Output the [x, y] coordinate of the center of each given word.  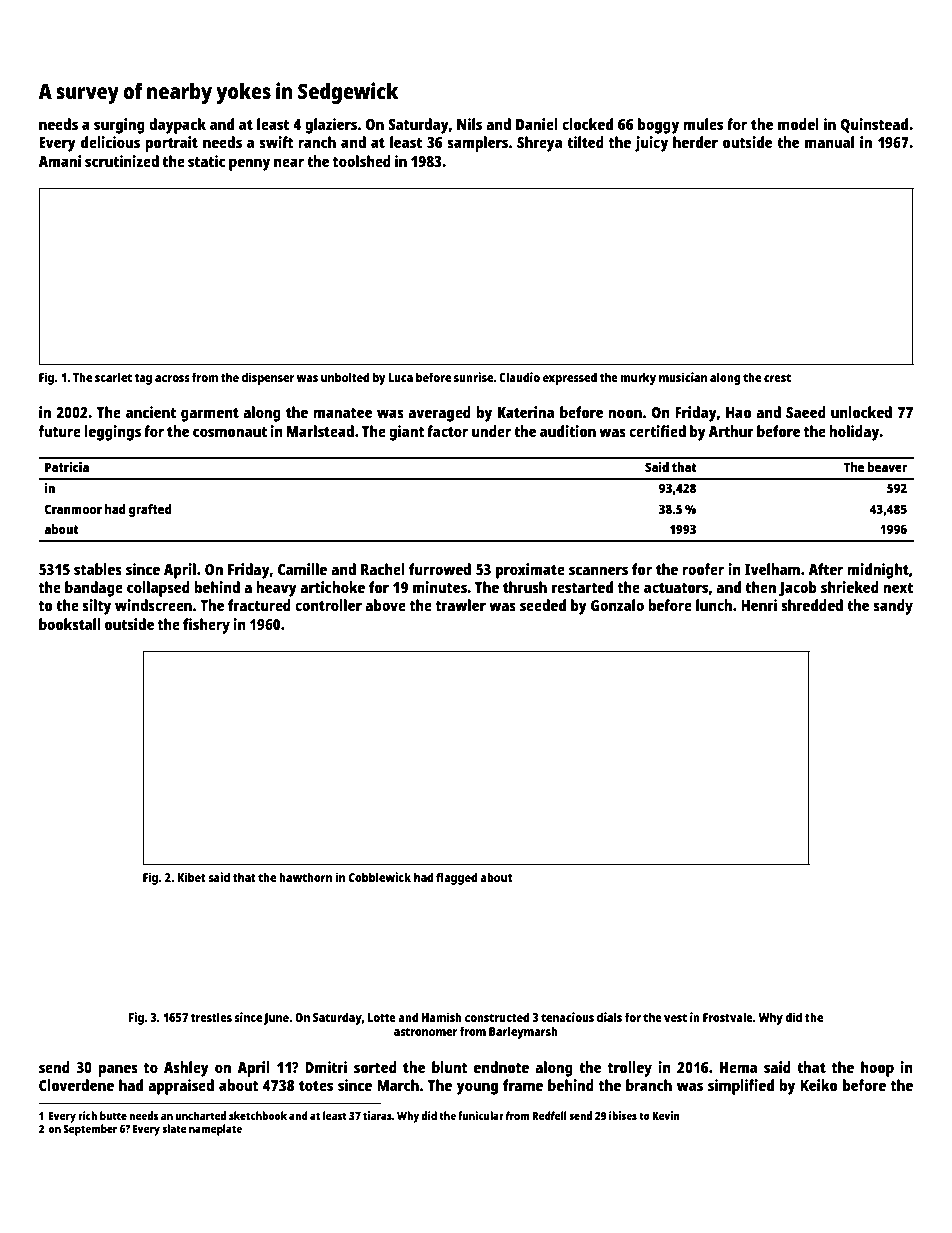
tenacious [567, 1017]
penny [249, 164]
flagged [457, 878]
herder [695, 142]
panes [118, 1070]
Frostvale [728, 1017]
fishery [206, 626]
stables [98, 569]
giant [407, 433]
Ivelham [772, 569]
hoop [877, 1069]
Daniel [537, 124]
